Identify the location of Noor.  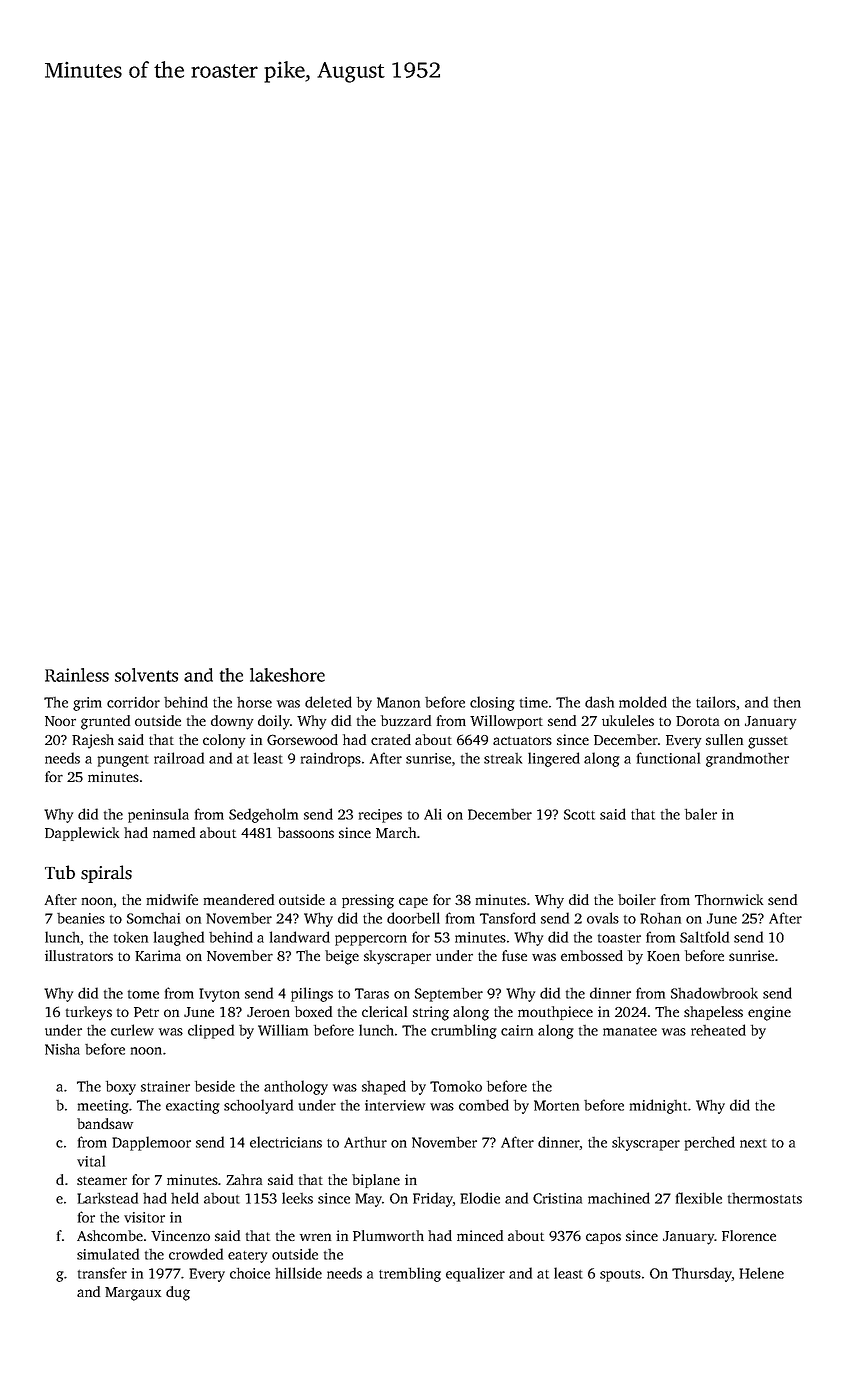
(60, 721).
